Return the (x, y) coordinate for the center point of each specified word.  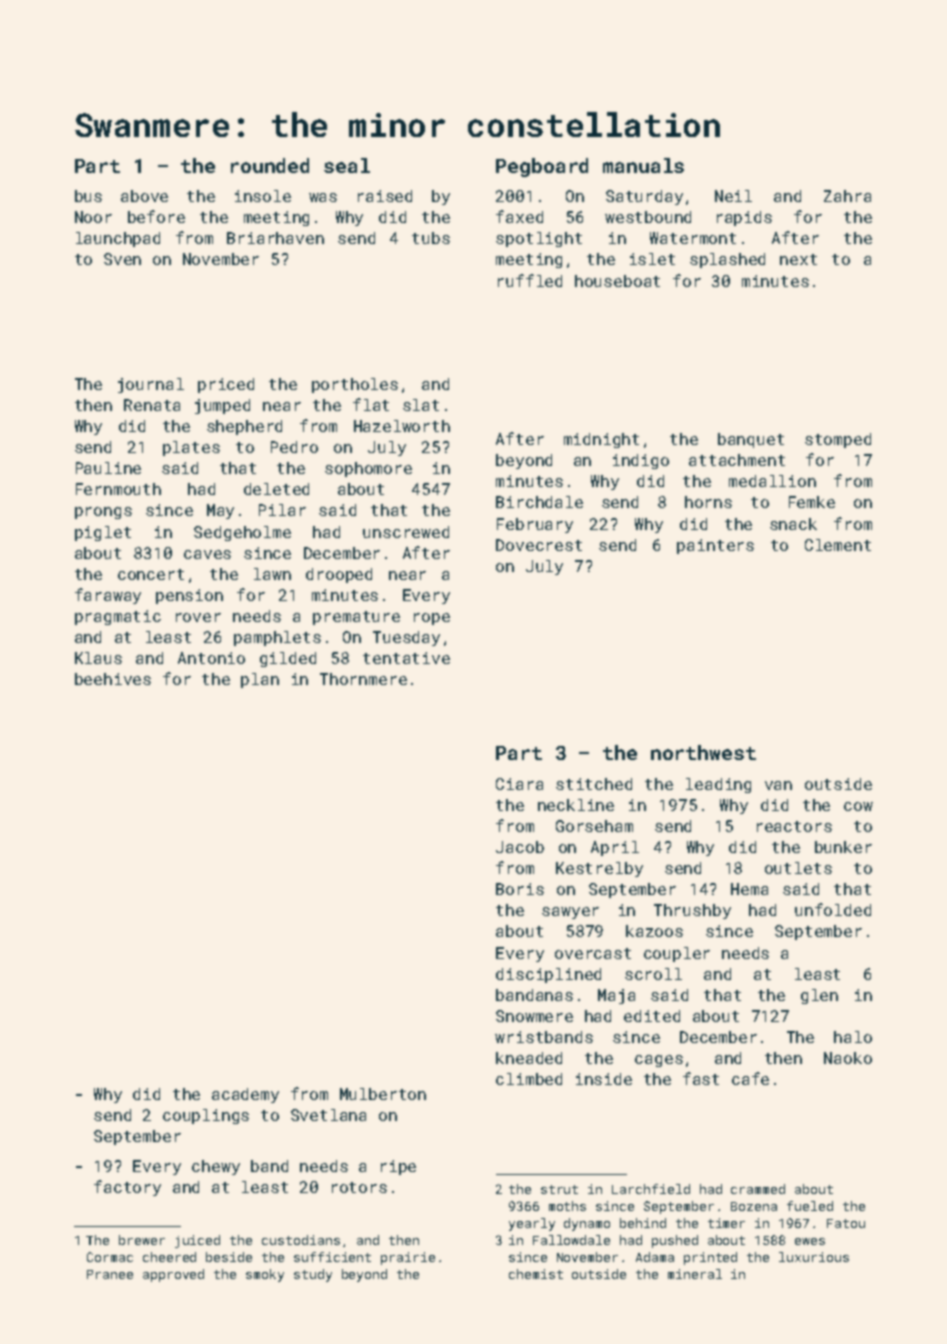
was (323, 197)
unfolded (833, 909)
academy (245, 1095)
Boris (520, 889)
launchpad (118, 239)
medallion (772, 481)
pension (189, 596)
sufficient (332, 1257)
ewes (810, 1241)
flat (371, 404)
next (798, 259)
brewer (142, 1240)
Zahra (847, 196)
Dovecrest (539, 545)
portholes (355, 385)
